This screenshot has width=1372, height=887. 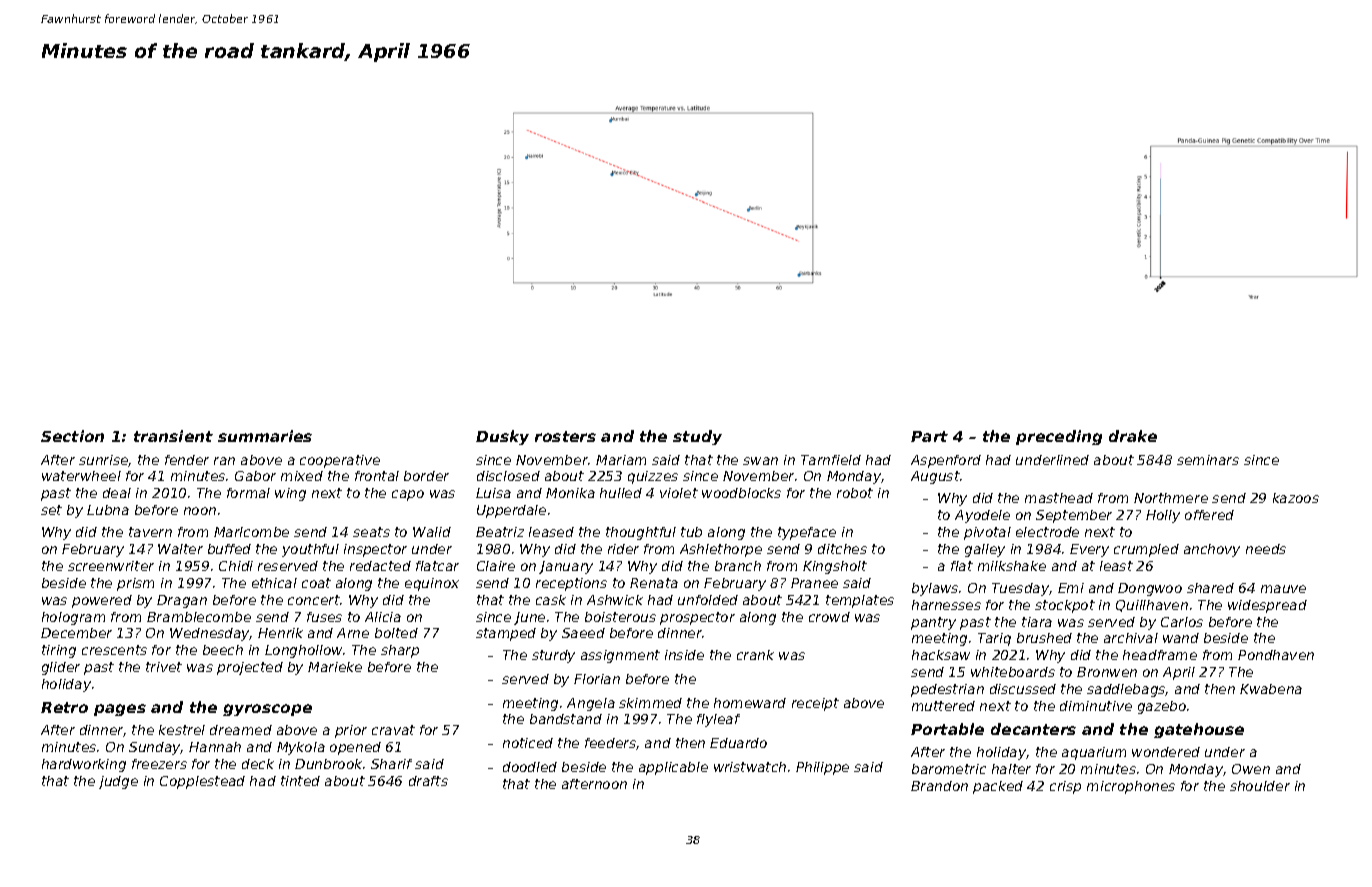 I want to click on rider, so click(x=623, y=549).
